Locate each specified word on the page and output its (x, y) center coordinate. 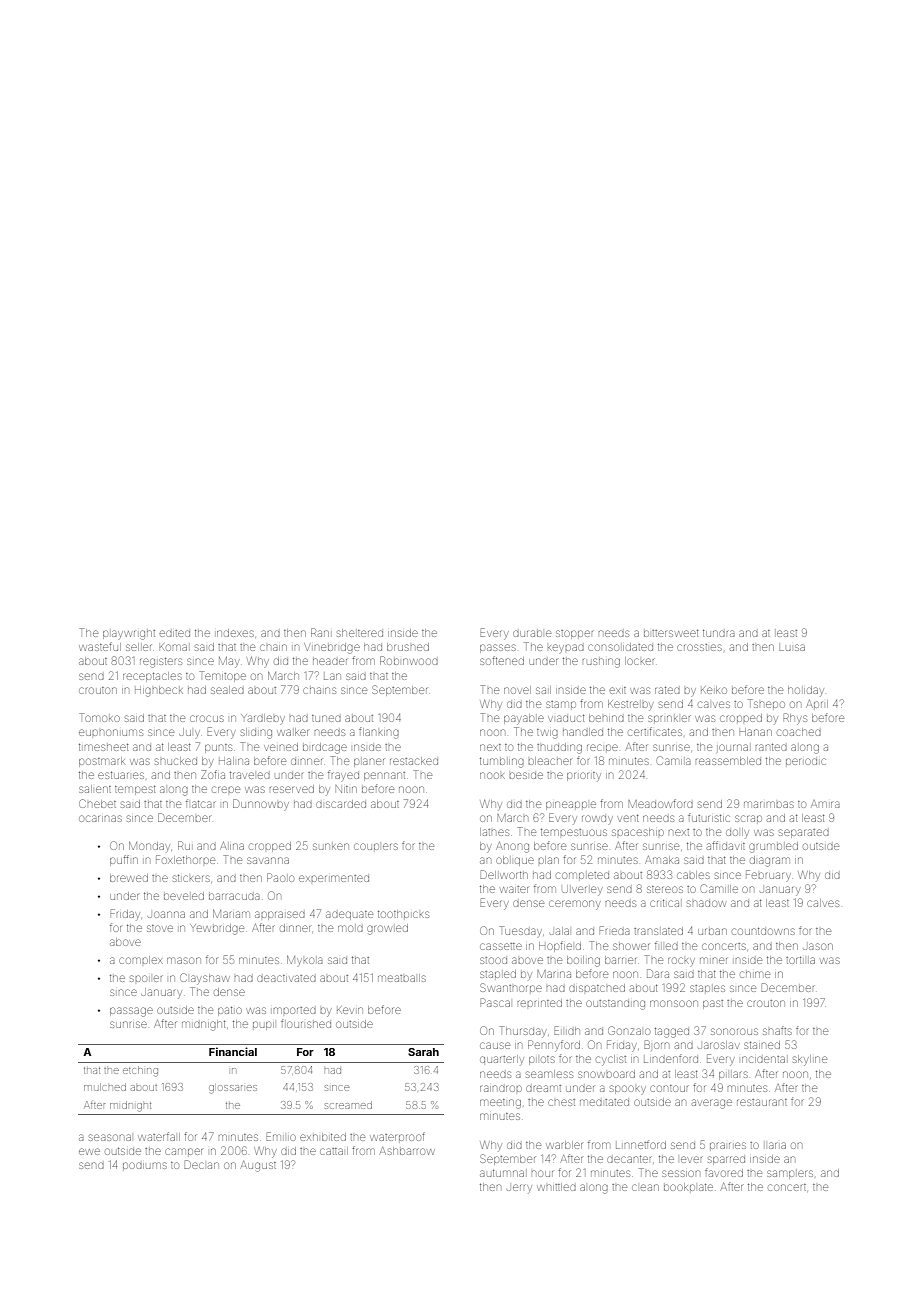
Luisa (792, 647)
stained (762, 1045)
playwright (129, 635)
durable (532, 633)
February (768, 875)
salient (95, 789)
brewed (129, 878)
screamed (348, 1105)
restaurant (762, 1102)
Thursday (522, 1032)
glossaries (233, 1089)
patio (230, 1011)
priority (584, 776)
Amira (825, 804)
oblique (515, 861)
